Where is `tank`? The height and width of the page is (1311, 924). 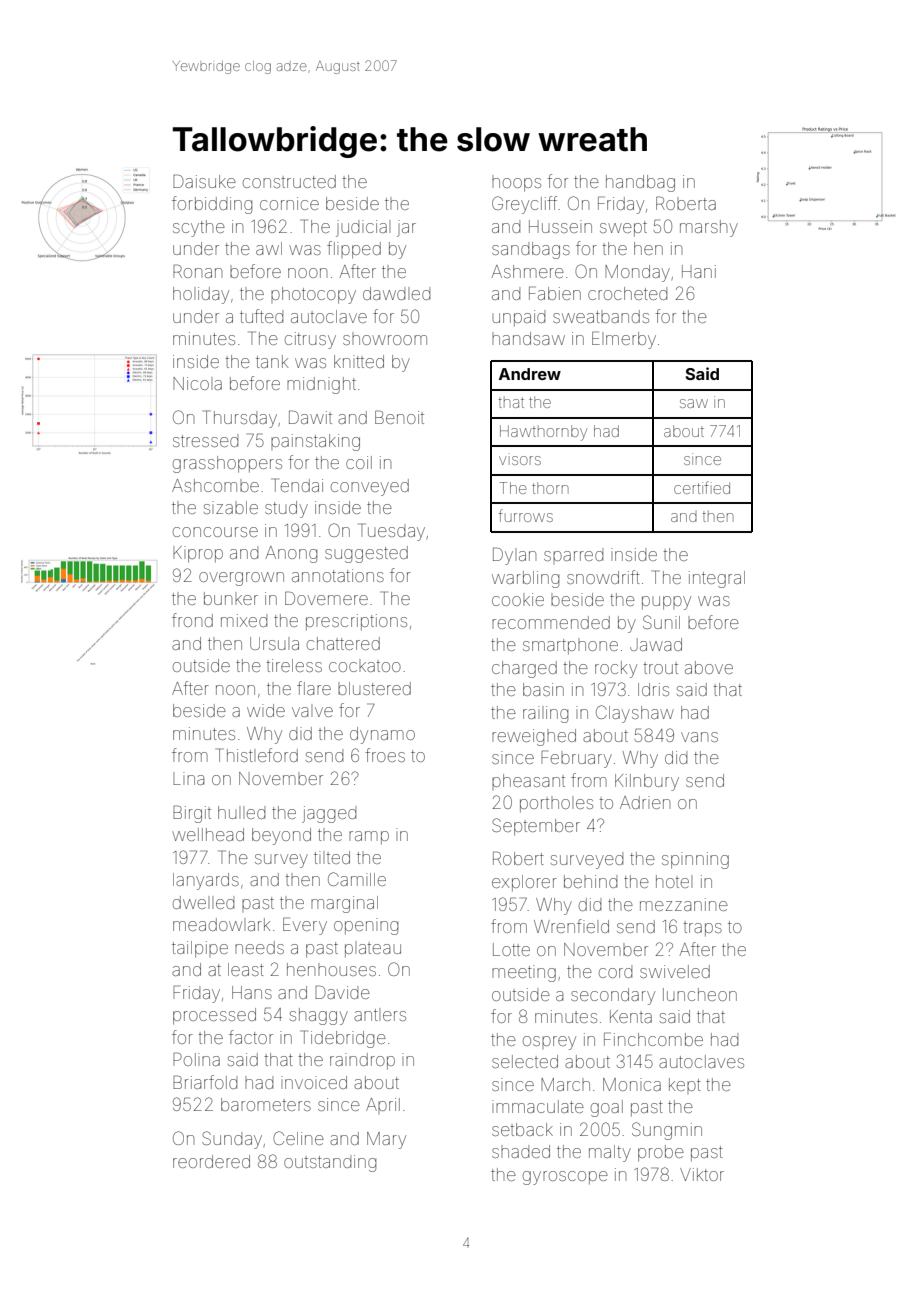
tank is located at coordinates (272, 361).
